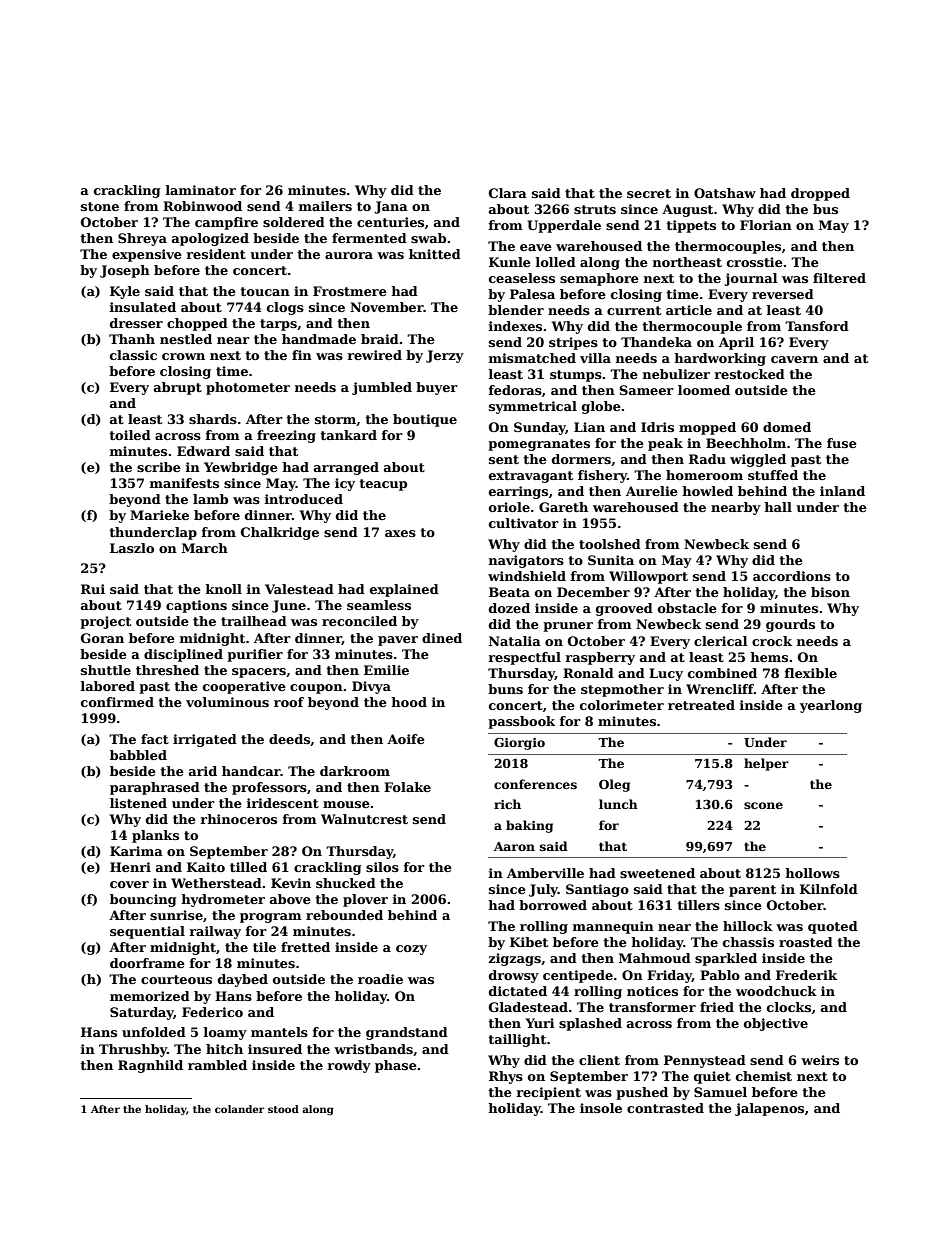  Describe the element at coordinates (380, 979) in the screenshot. I see `roadie` at that location.
